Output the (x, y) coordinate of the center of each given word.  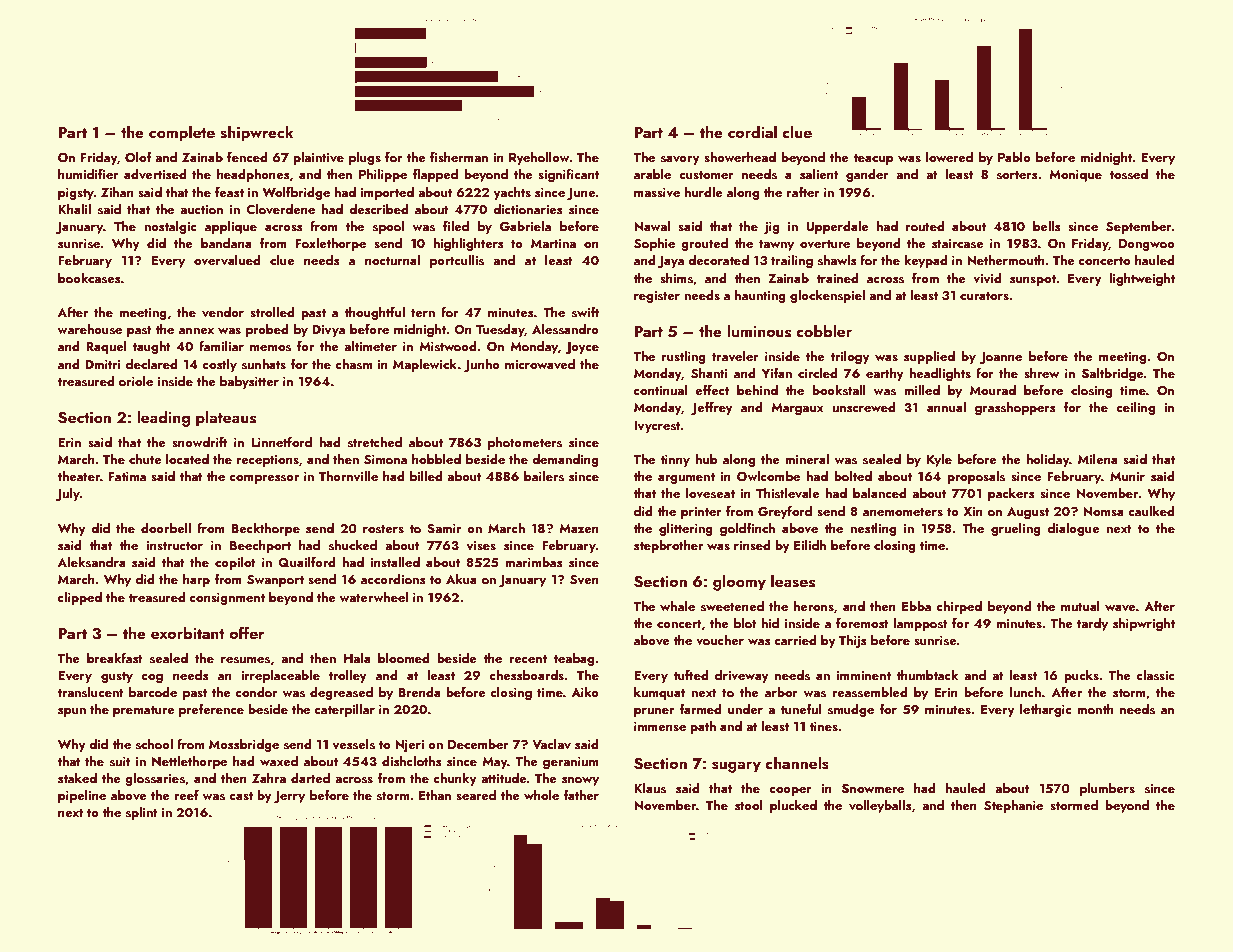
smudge (851, 710)
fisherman (459, 157)
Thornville (348, 476)
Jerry (289, 797)
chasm (354, 364)
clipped (80, 598)
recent (528, 659)
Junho (482, 365)
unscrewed (864, 407)
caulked (1151, 511)
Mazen (579, 528)
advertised (155, 174)
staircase (958, 243)
